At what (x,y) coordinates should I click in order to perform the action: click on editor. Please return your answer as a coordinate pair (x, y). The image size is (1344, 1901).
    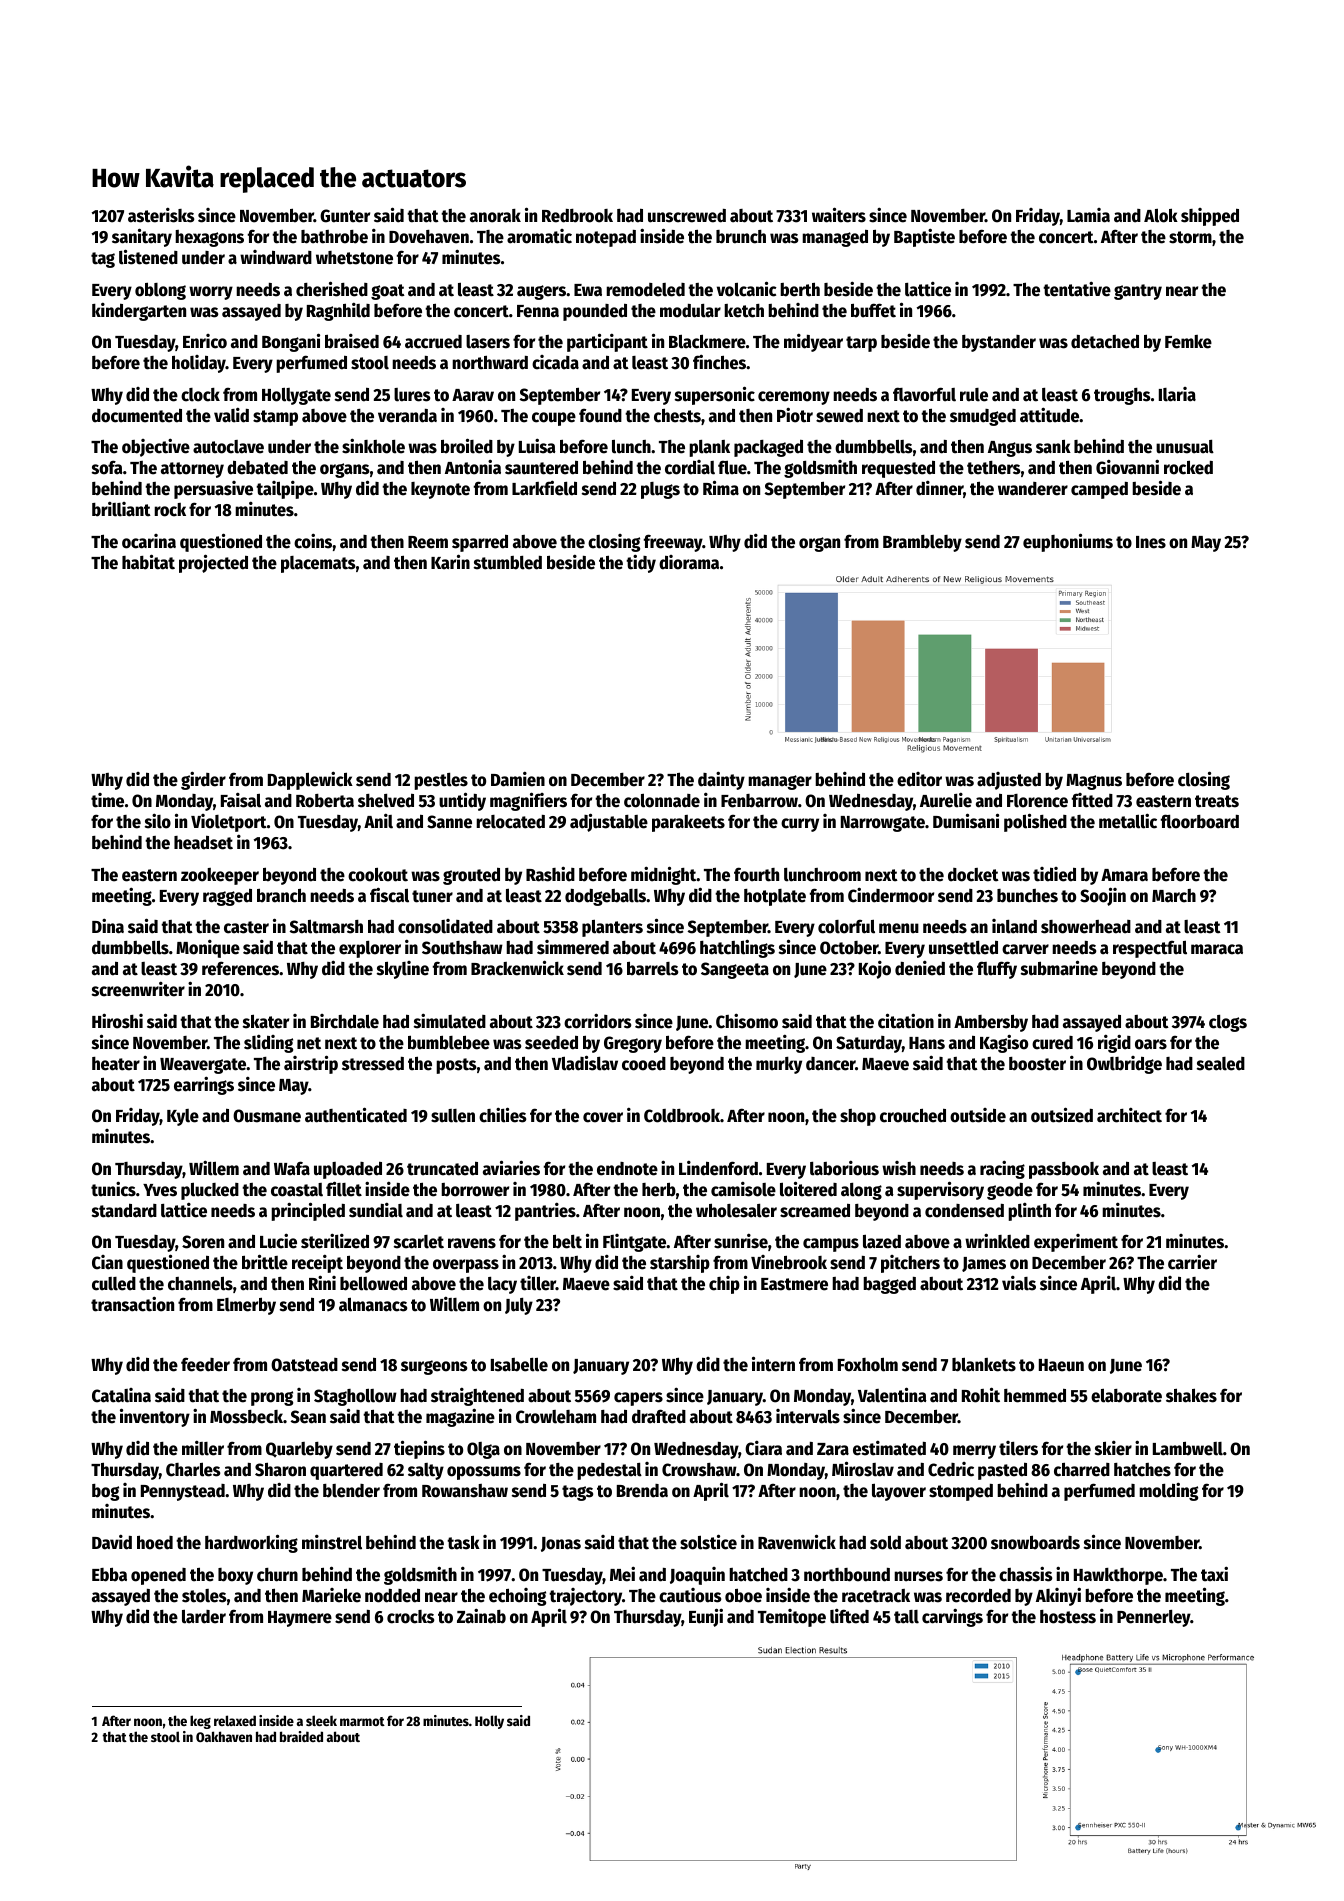
    Looking at the image, I should click on (919, 779).
